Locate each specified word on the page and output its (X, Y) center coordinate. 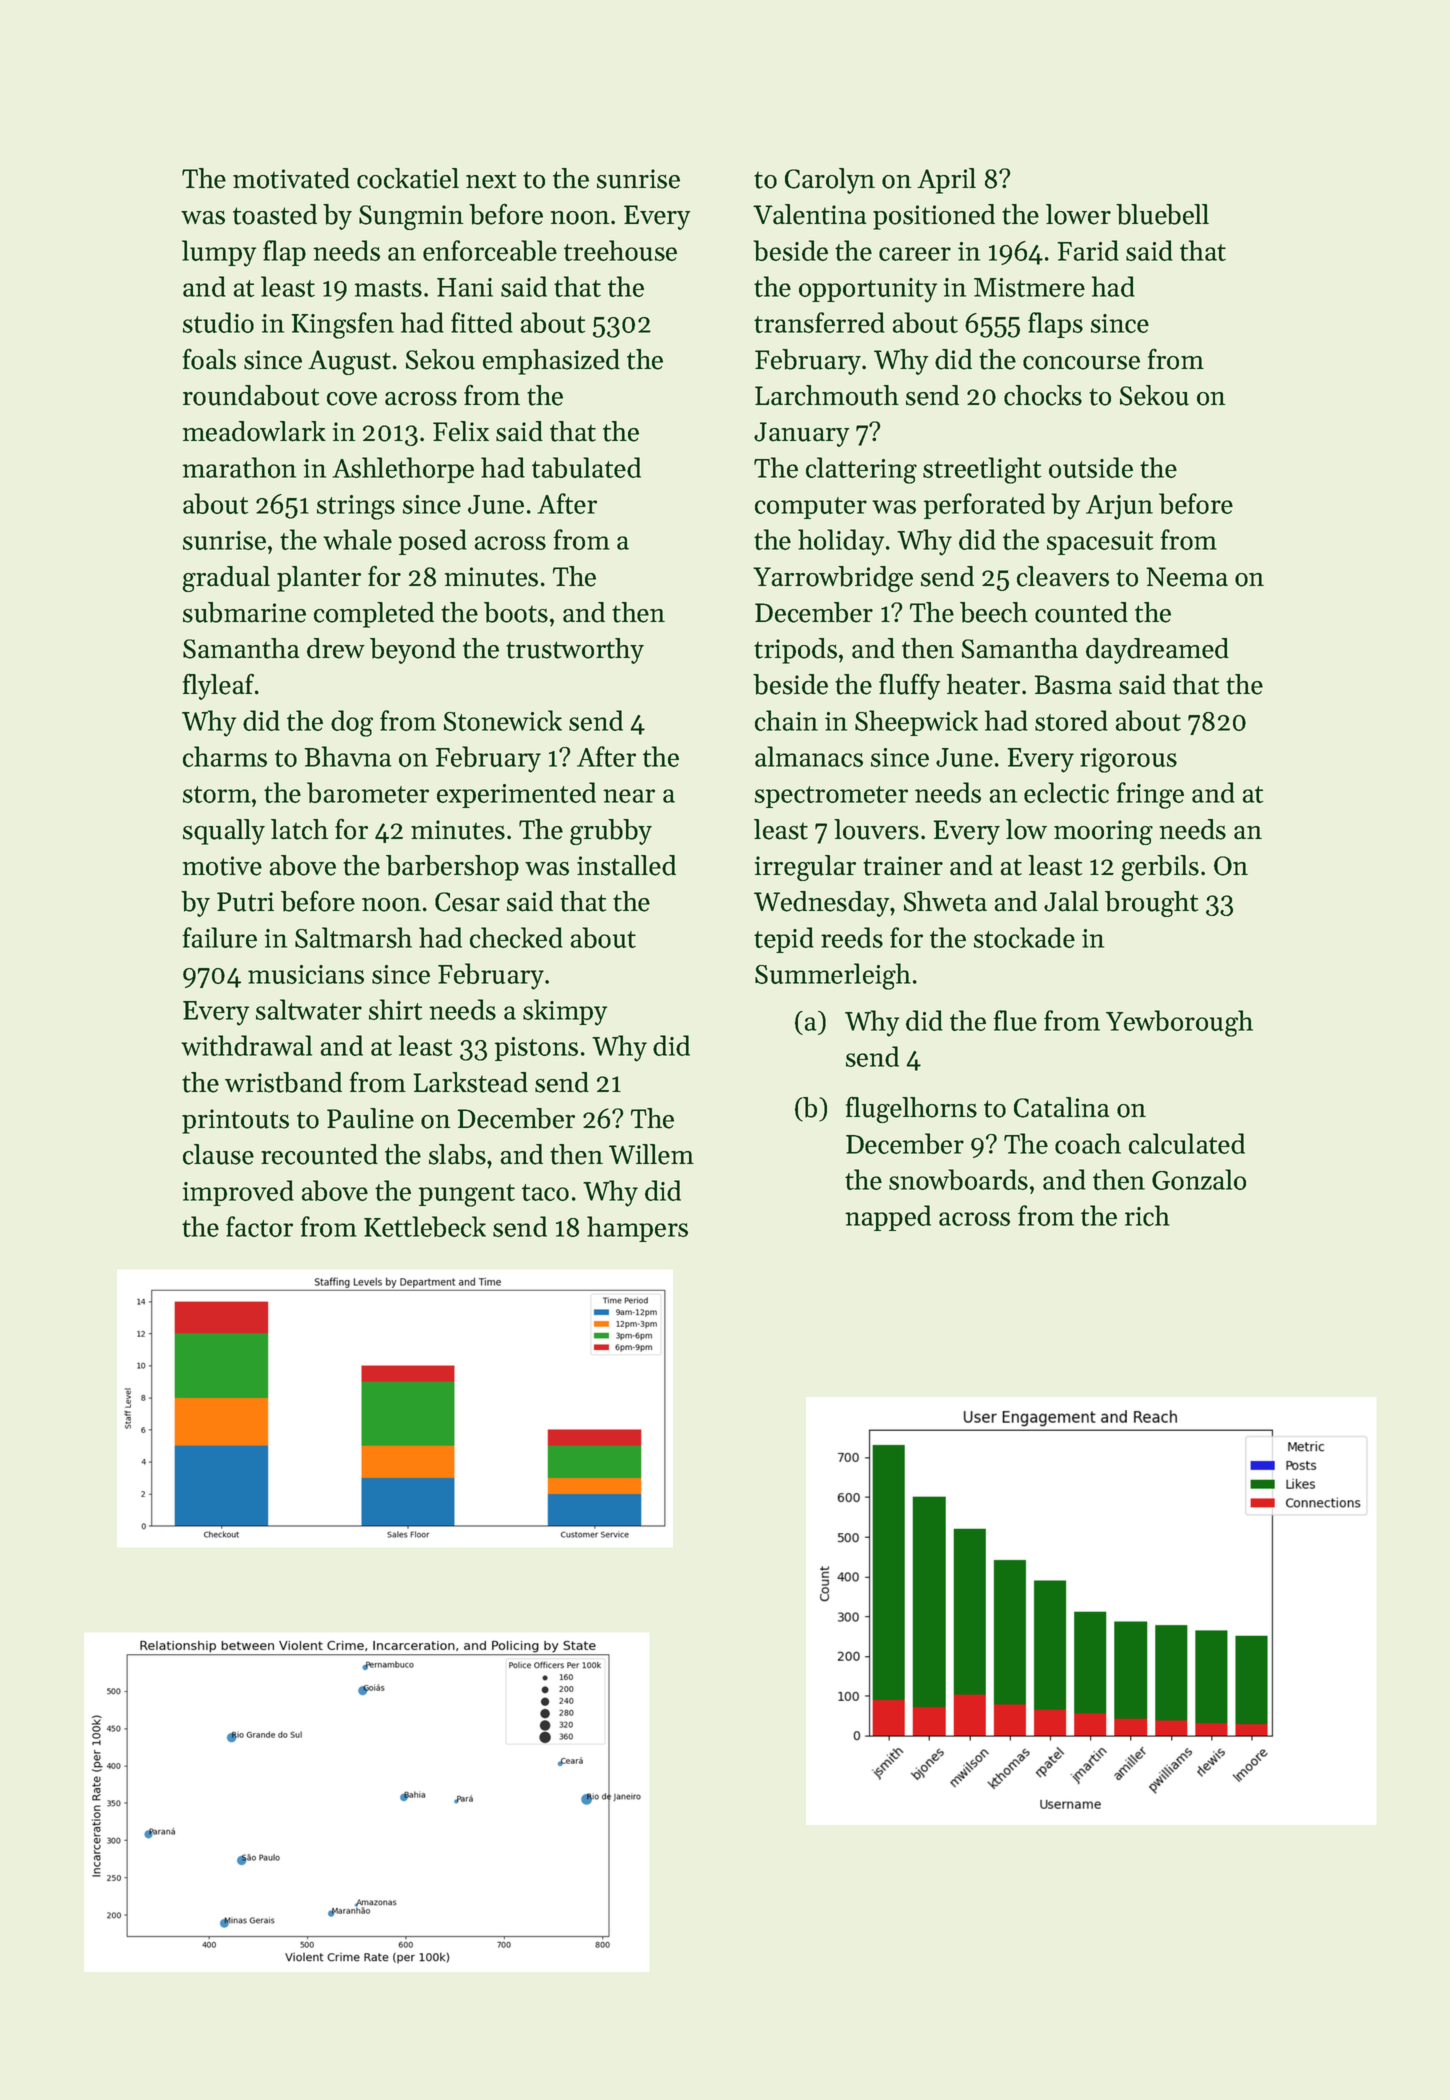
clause (218, 1154)
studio (218, 322)
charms (225, 756)
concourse (1081, 363)
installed (626, 865)
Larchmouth (827, 395)
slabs (457, 1154)
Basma (1073, 685)
